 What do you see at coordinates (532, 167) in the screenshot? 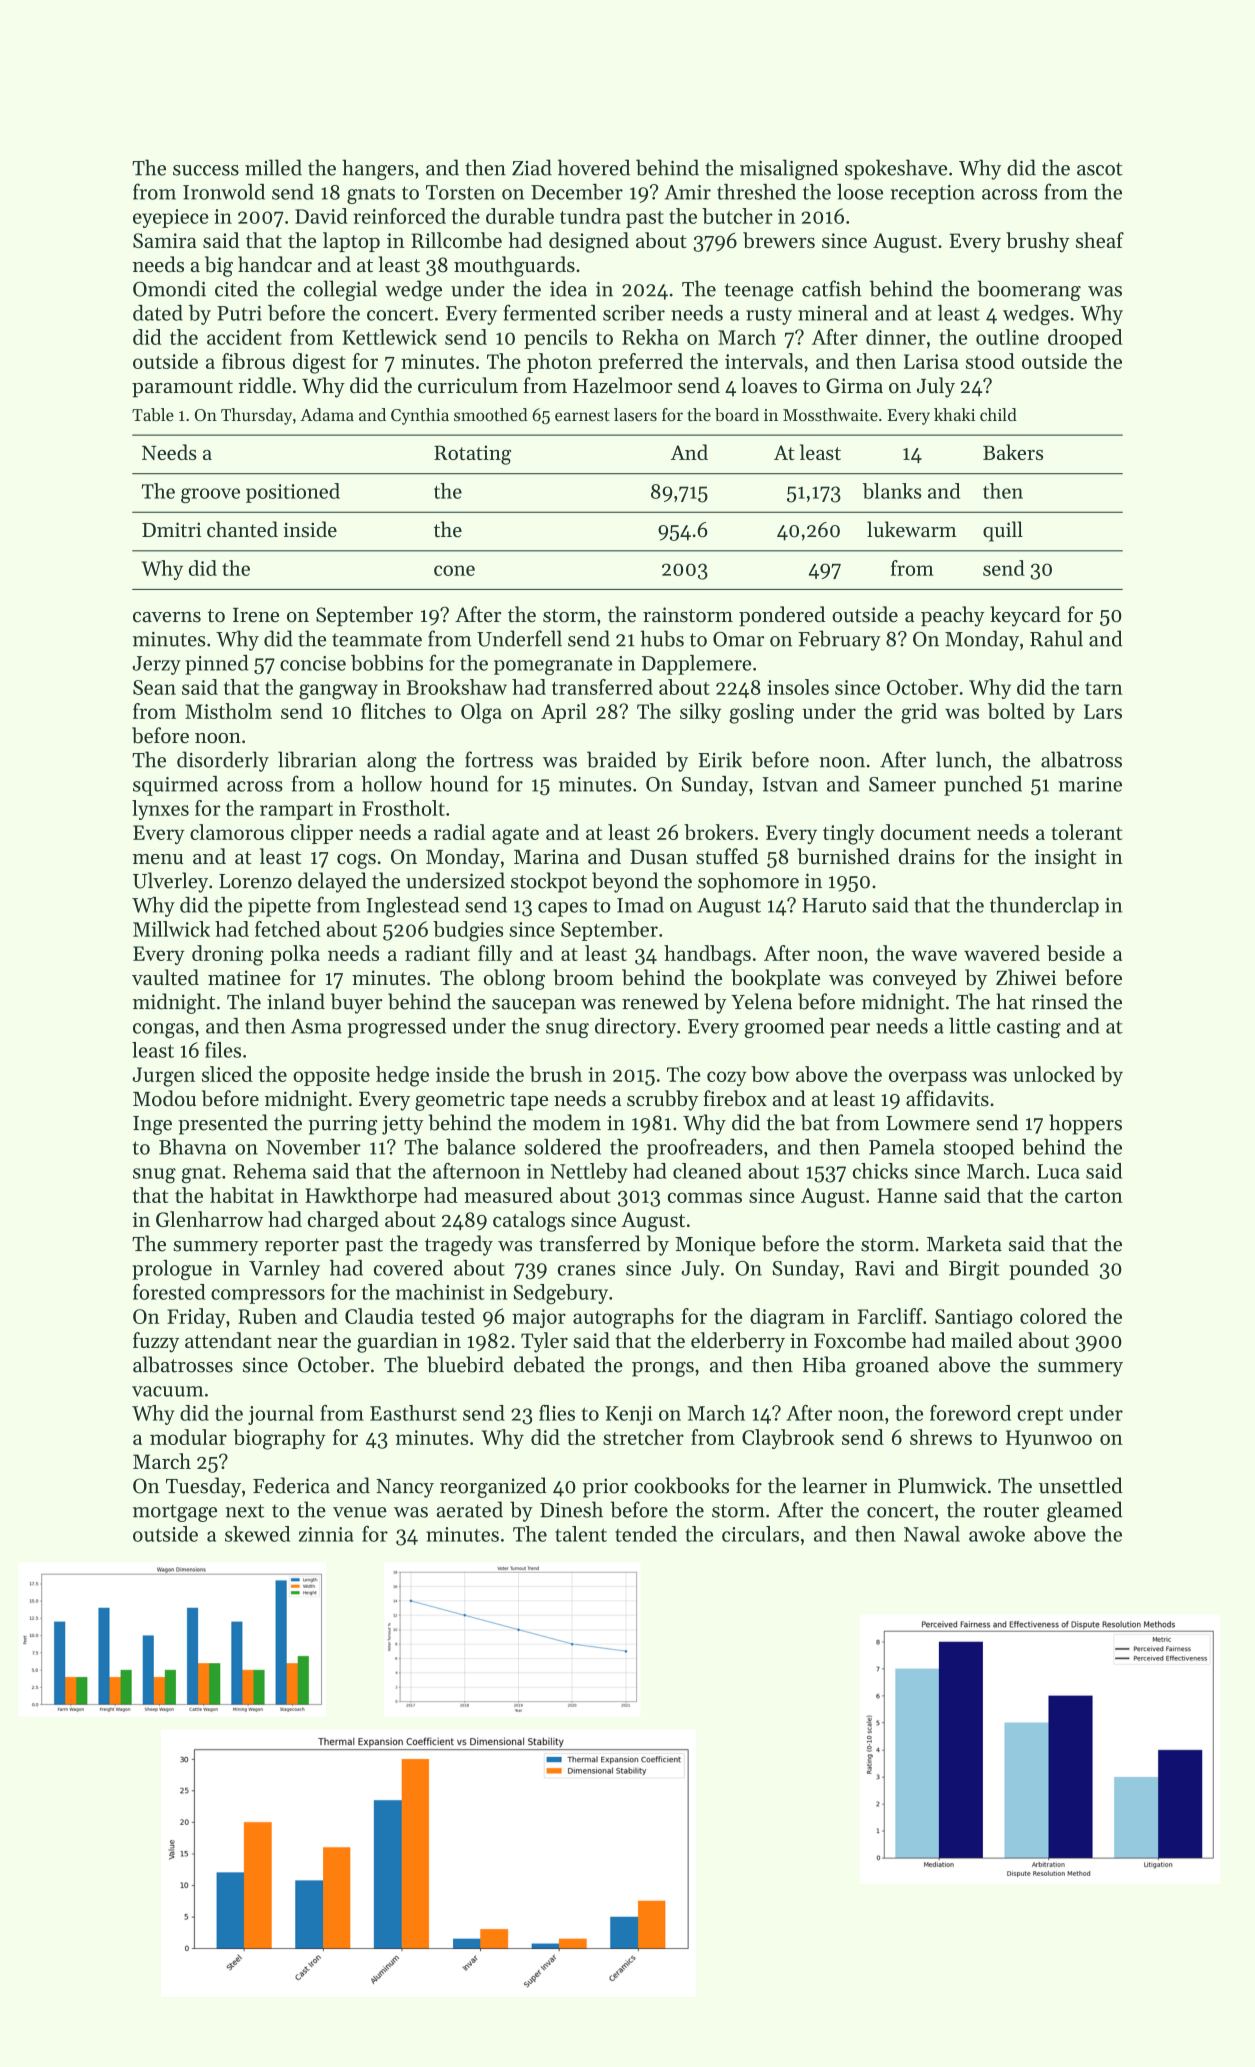
I see `Ziad` at bounding box center [532, 167].
